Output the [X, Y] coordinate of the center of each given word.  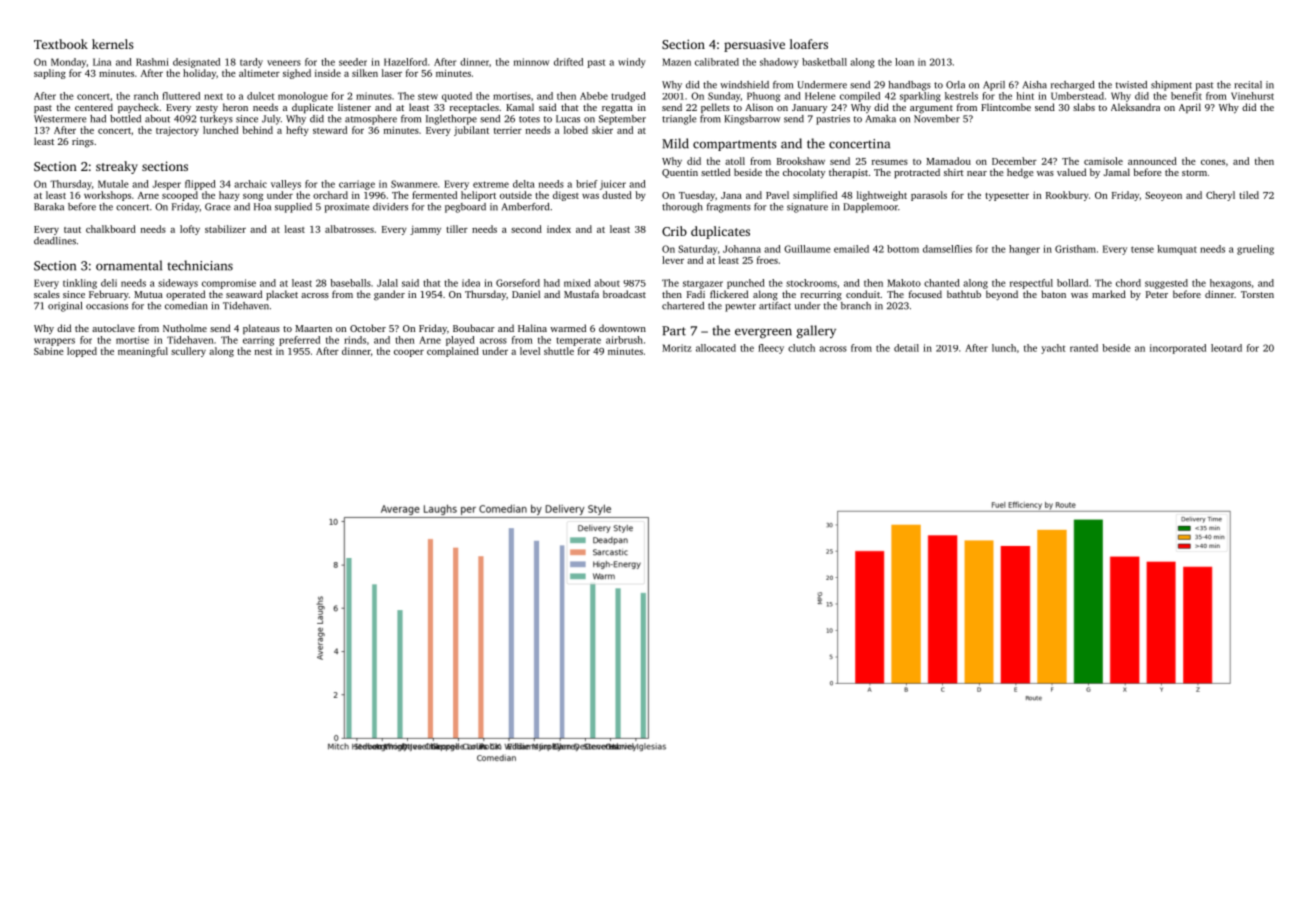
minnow [531, 62]
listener [354, 107]
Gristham [1075, 249]
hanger [1024, 250]
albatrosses [349, 229]
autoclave [113, 328]
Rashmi [152, 62]
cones [1213, 162]
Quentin [680, 173]
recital [1248, 85]
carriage [357, 185]
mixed [577, 283]
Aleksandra [1135, 107]
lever [673, 260]
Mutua [148, 294]
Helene [820, 96]
